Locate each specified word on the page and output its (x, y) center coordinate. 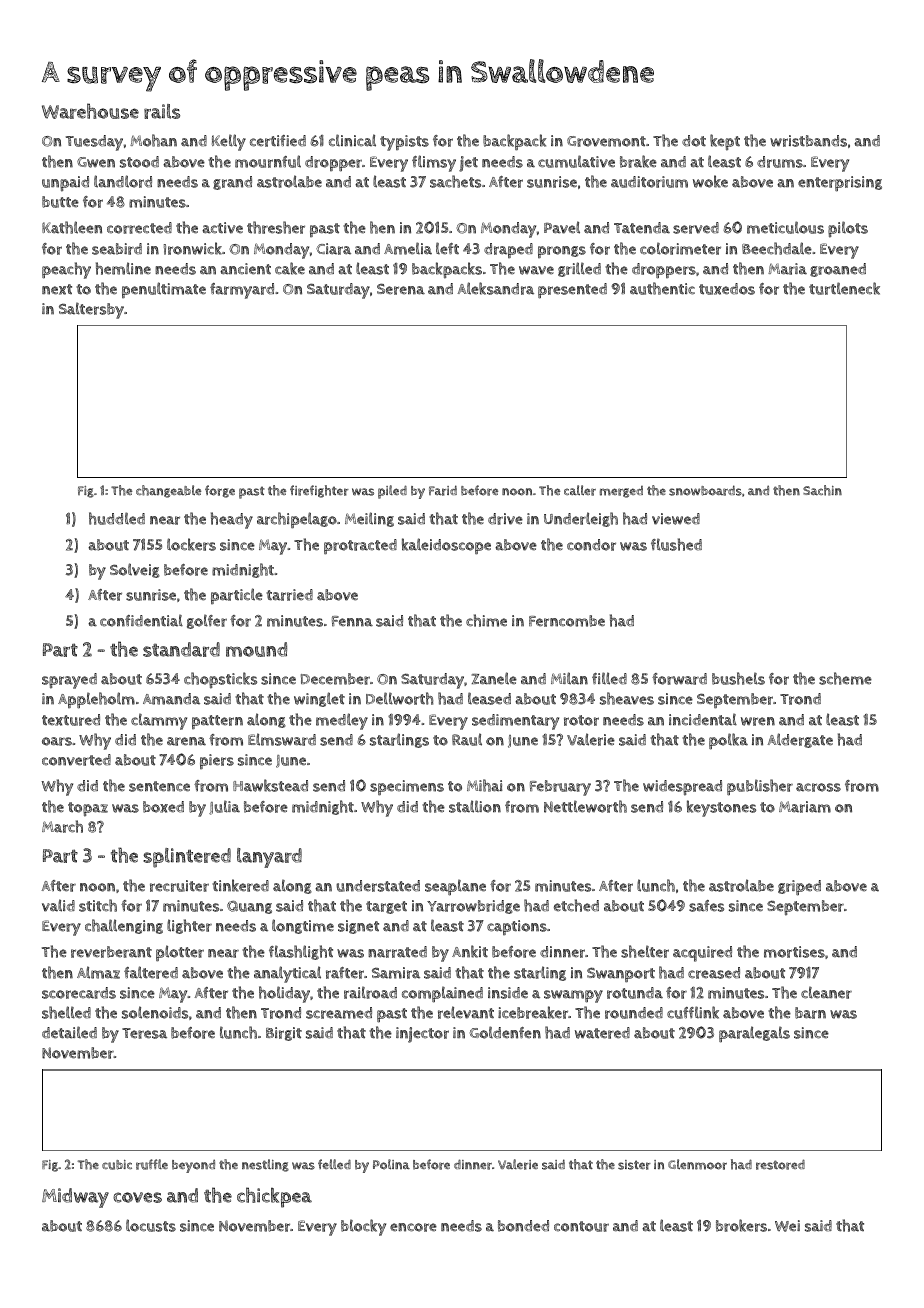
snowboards (705, 490)
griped (799, 888)
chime (486, 620)
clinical (352, 140)
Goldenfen (505, 1032)
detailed (69, 1032)
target (386, 907)
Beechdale (777, 248)
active (222, 228)
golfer (207, 621)
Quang (249, 907)
